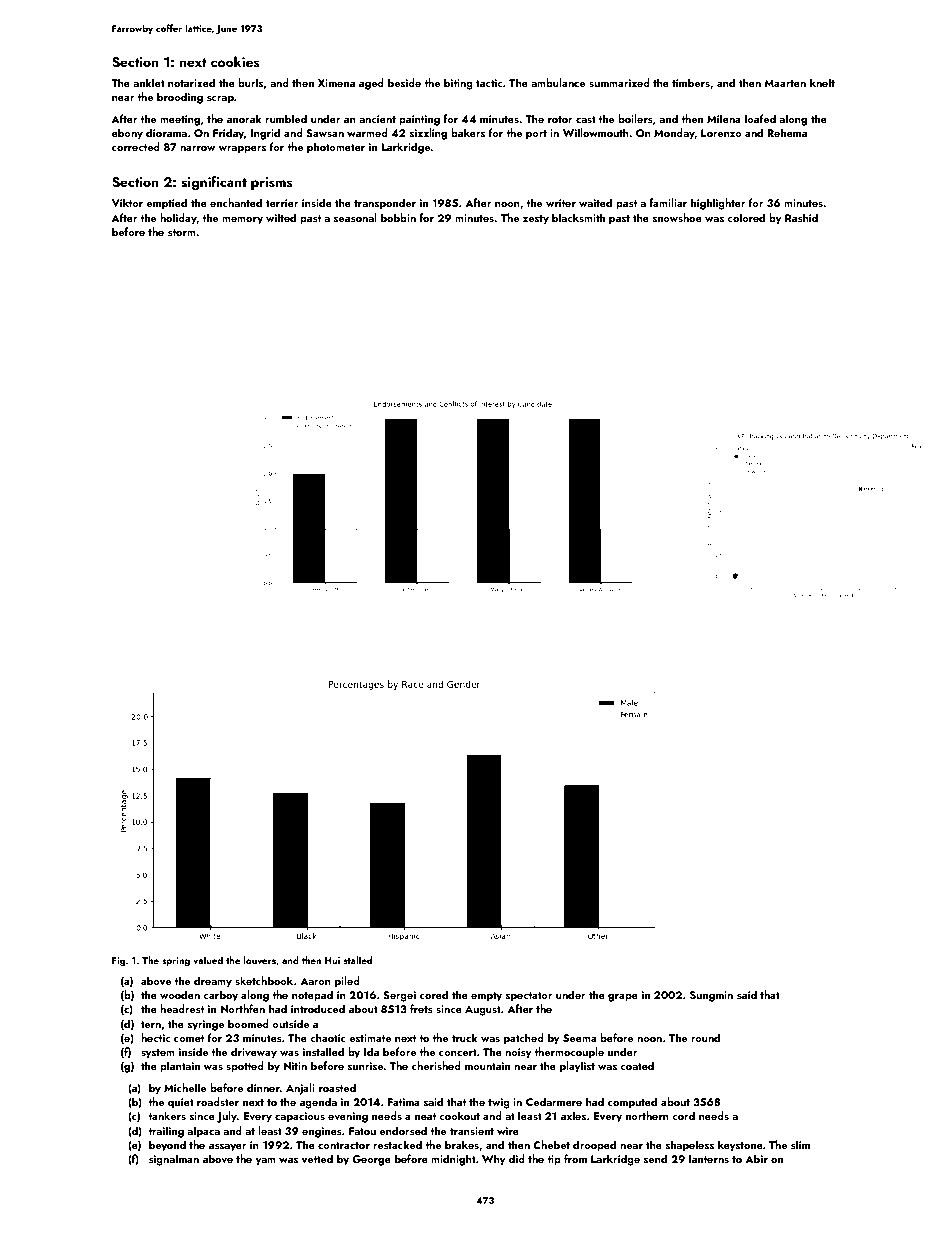  I want to click on burls, so click(250, 82).
